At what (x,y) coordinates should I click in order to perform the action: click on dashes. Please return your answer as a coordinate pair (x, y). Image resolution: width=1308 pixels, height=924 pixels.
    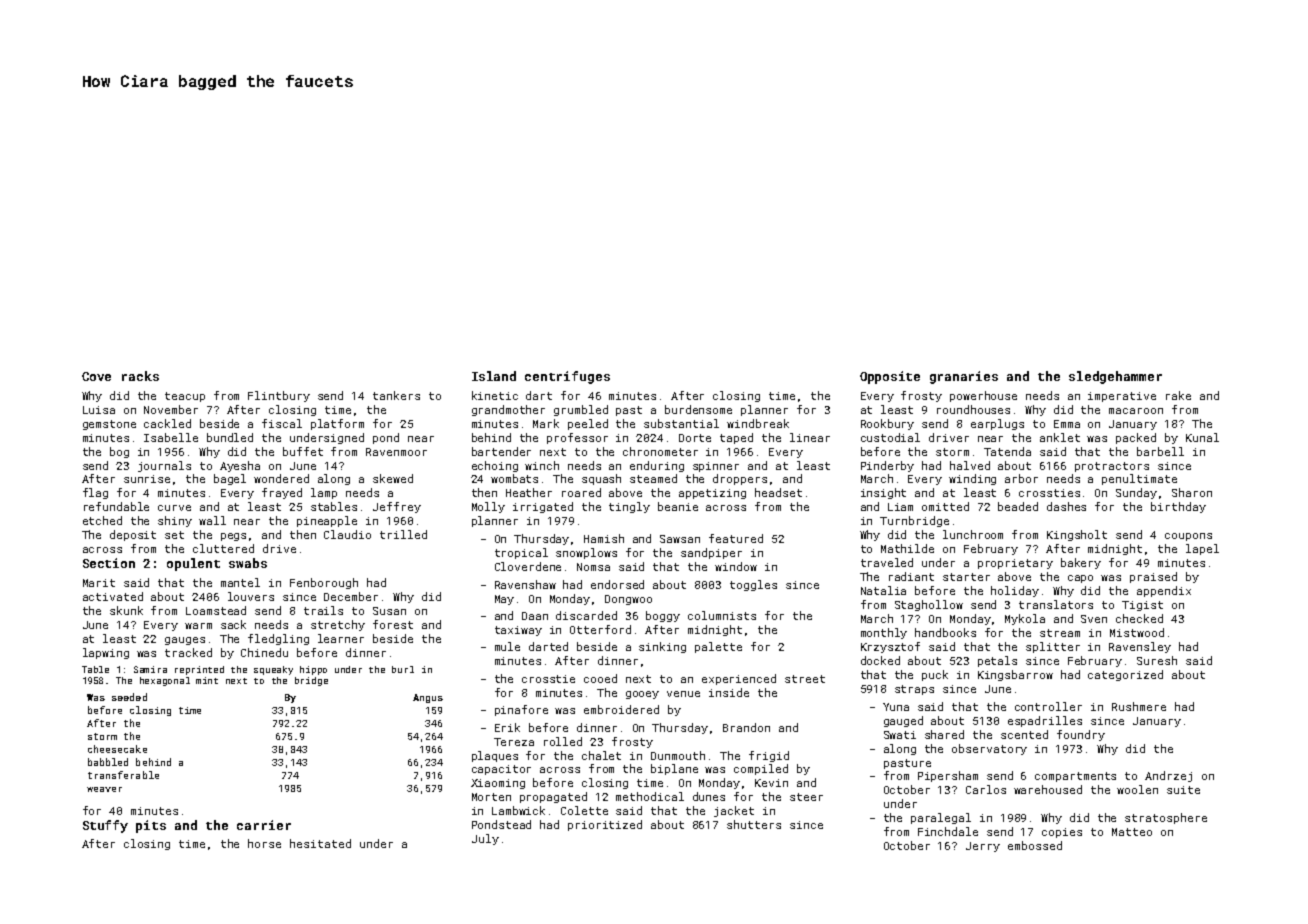
    Looking at the image, I should click on (1066, 506).
